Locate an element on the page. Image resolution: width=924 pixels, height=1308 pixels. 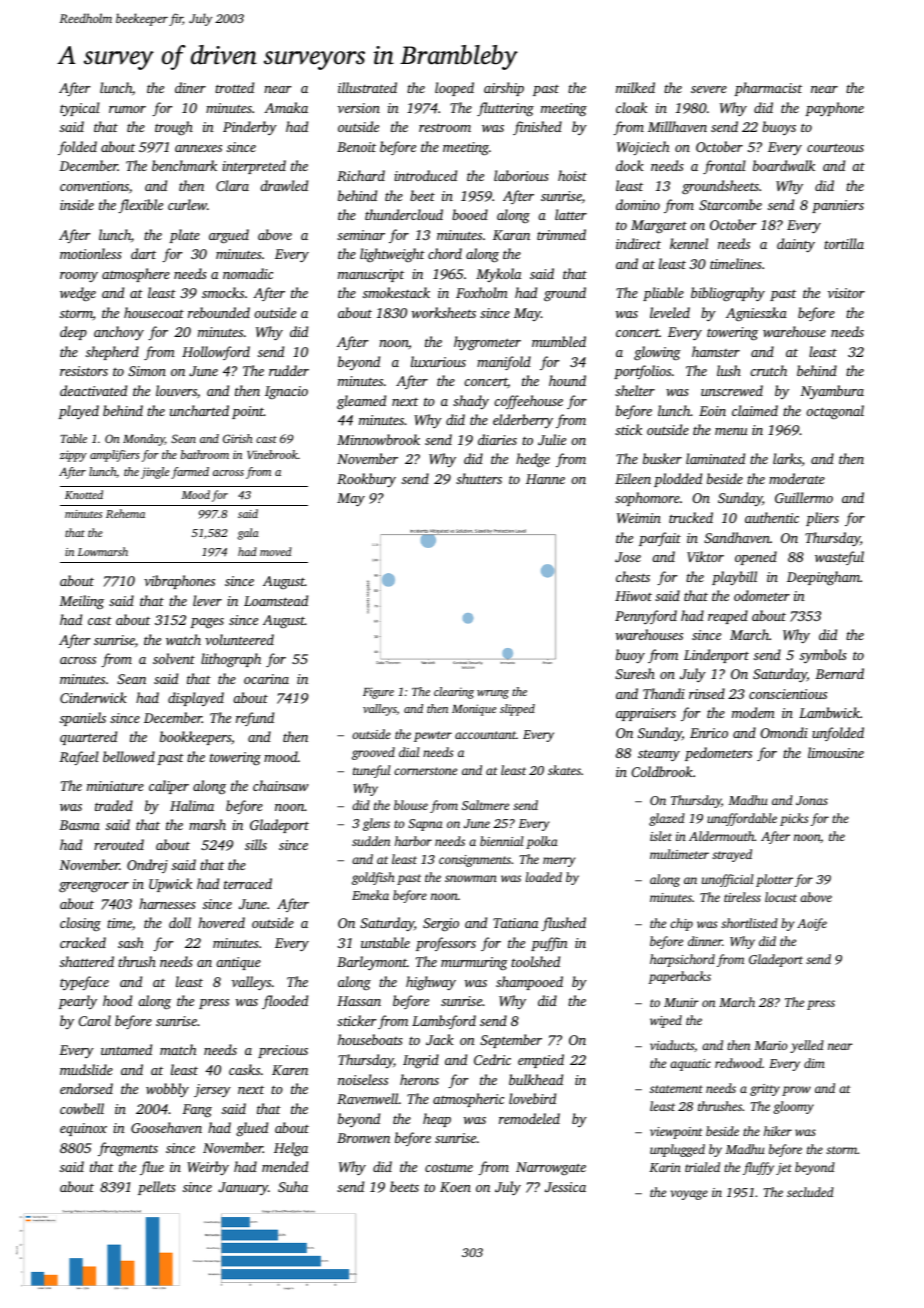
houseboats is located at coordinates (370, 1039).
